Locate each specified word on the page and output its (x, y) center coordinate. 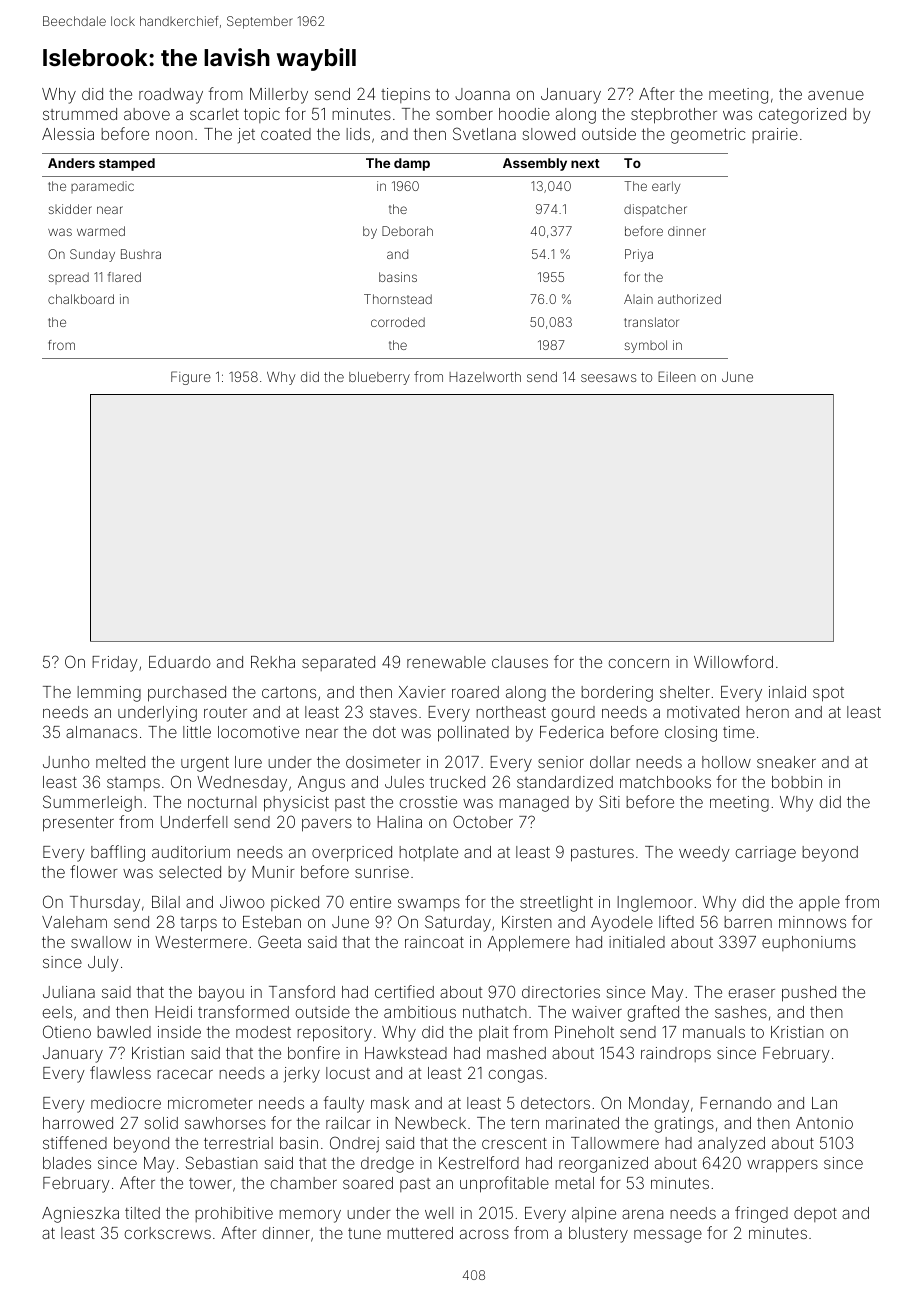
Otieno (67, 1031)
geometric (708, 136)
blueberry (379, 378)
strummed (80, 114)
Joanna (482, 94)
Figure (191, 378)
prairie (775, 135)
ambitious (420, 1012)
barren (748, 922)
